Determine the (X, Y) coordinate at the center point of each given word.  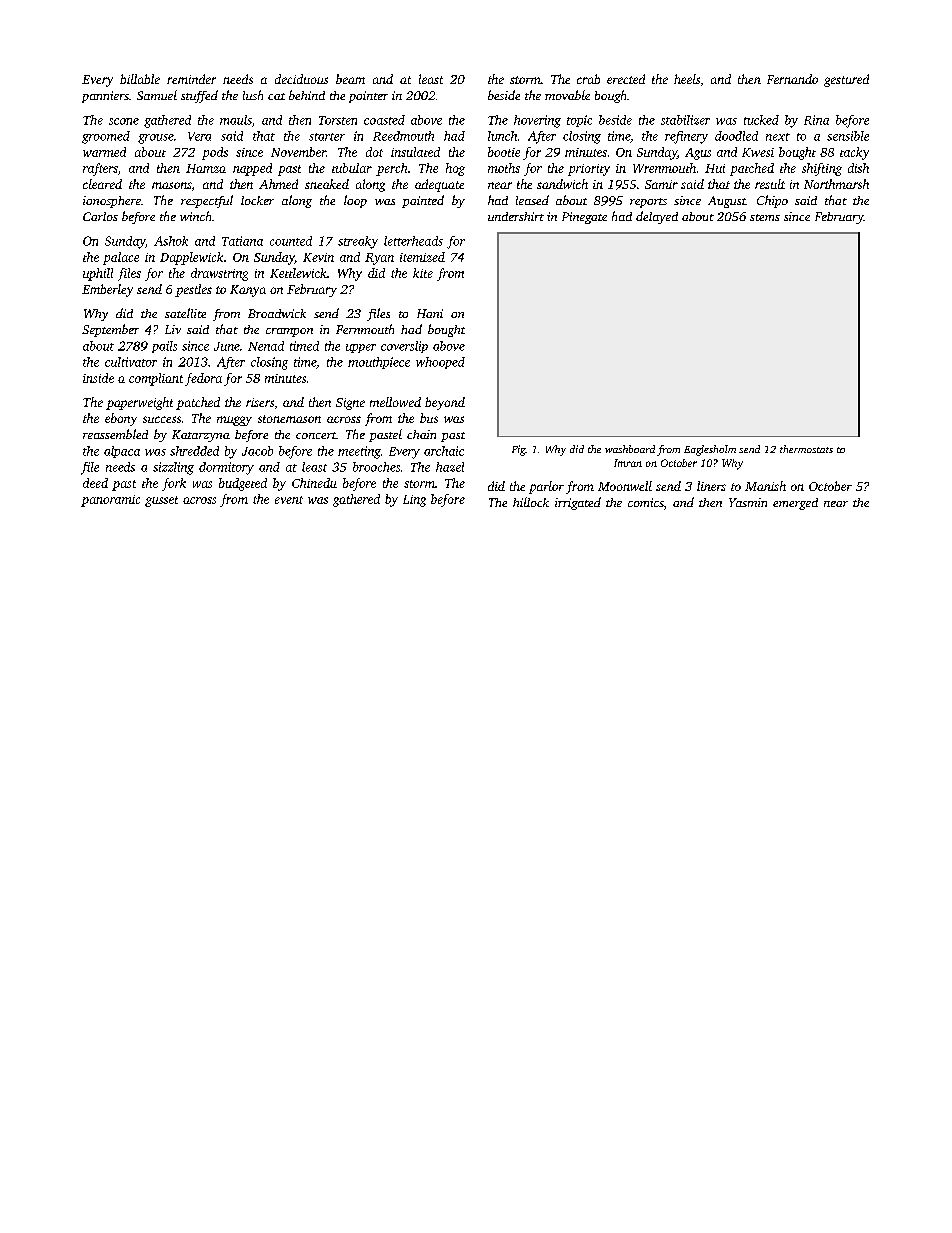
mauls (236, 120)
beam (350, 79)
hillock (531, 502)
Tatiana (242, 241)
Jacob (257, 451)
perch (391, 169)
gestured (846, 80)
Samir (661, 184)
